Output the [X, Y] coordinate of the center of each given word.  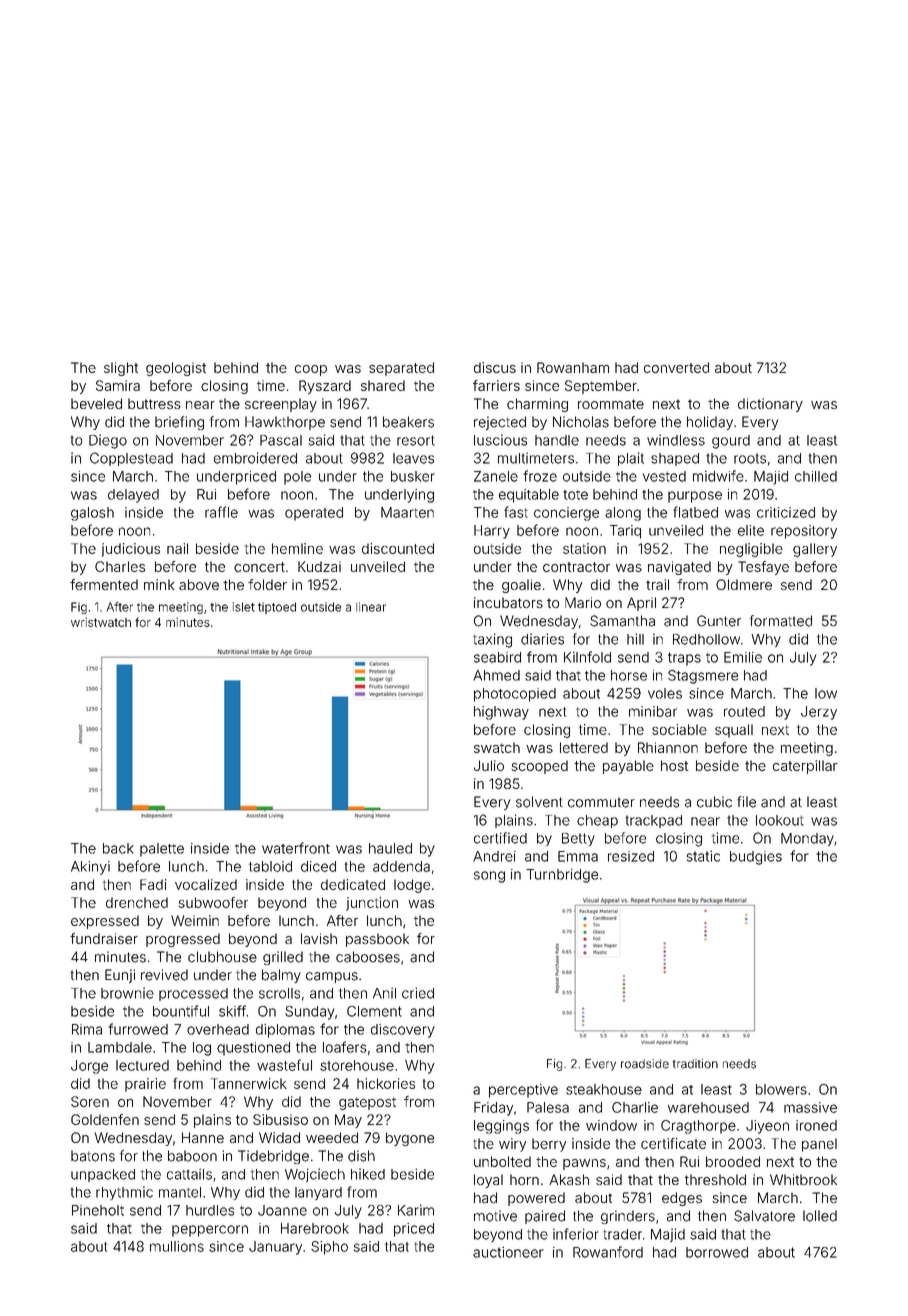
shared [383, 385]
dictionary [770, 405]
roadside [645, 1064]
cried [418, 993]
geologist [176, 369]
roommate [611, 404]
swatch [497, 747]
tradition [695, 1064]
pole [297, 478]
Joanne [282, 1210]
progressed [183, 940]
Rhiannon [668, 747]
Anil [384, 993]
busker [413, 476]
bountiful [181, 1011]
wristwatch [101, 622]
